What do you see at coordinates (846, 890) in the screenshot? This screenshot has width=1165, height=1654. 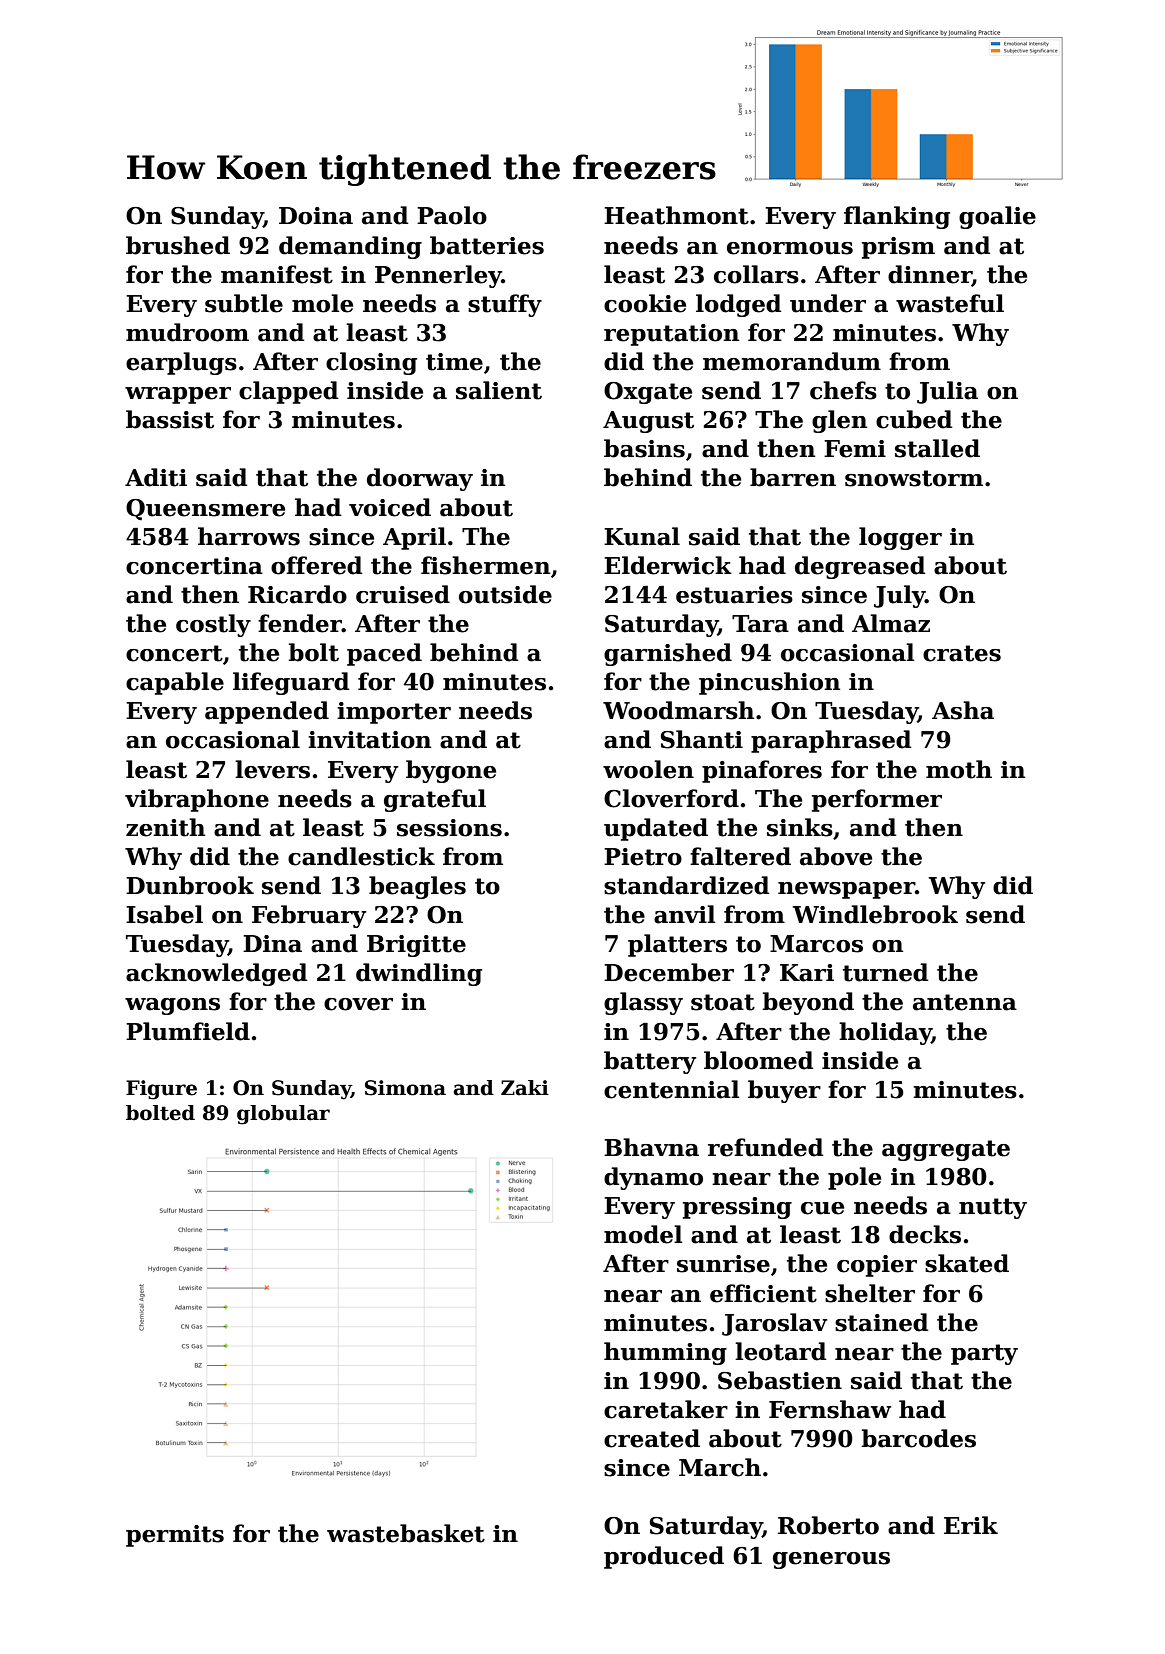 I see `newspaper` at bounding box center [846, 890].
